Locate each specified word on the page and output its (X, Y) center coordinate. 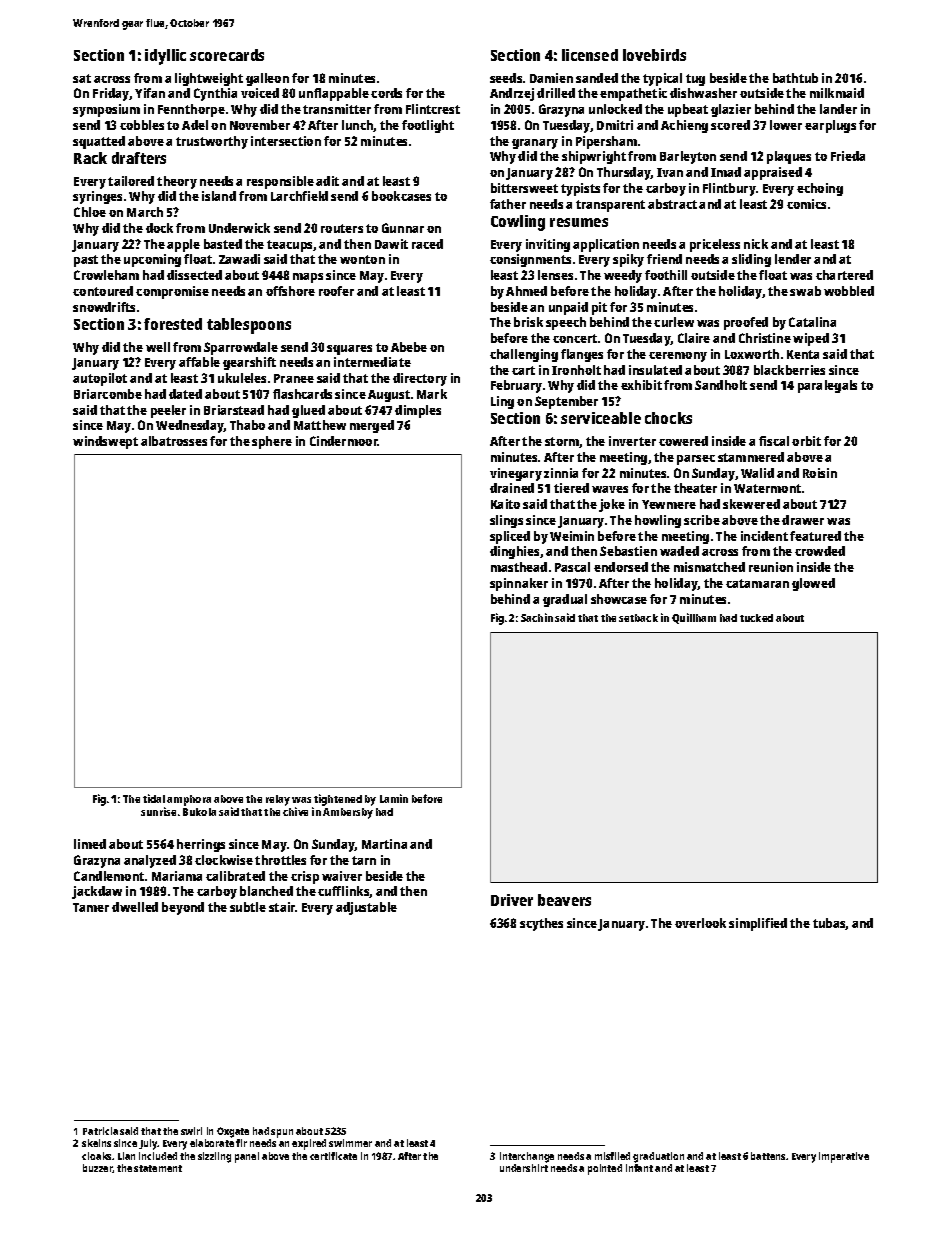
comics (806, 204)
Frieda (848, 156)
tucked (756, 618)
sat (82, 78)
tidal (154, 798)
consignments (530, 260)
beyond (183, 908)
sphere (272, 442)
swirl (191, 1131)
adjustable (366, 908)
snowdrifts (104, 307)
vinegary (516, 474)
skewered (751, 504)
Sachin (537, 617)
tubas (829, 924)
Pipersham (606, 142)
